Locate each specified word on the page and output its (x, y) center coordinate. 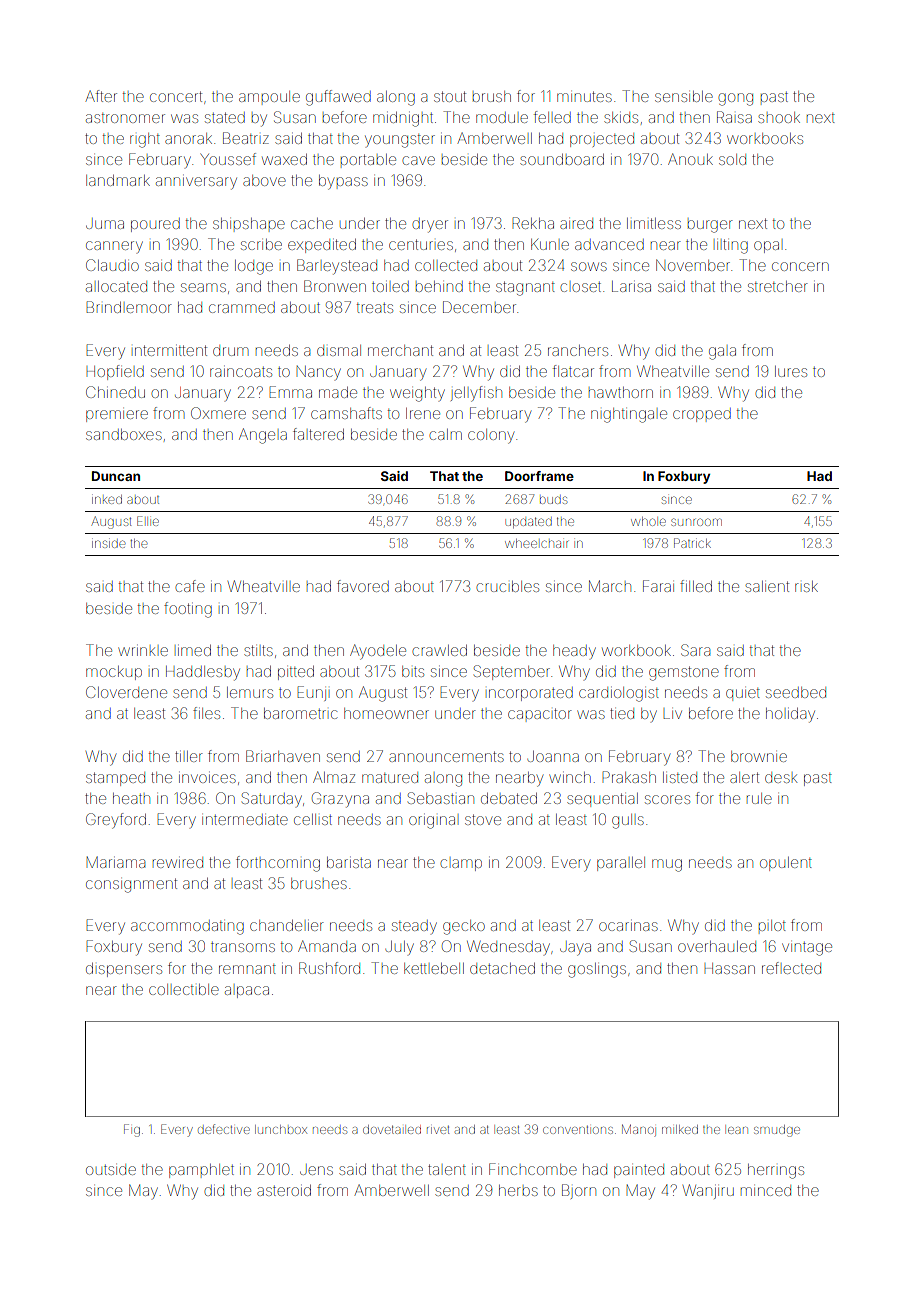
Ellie (148, 521)
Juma (105, 223)
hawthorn (621, 392)
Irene (423, 413)
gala (722, 353)
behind (439, 286)
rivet (438, 1130)
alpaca (247, 992)
